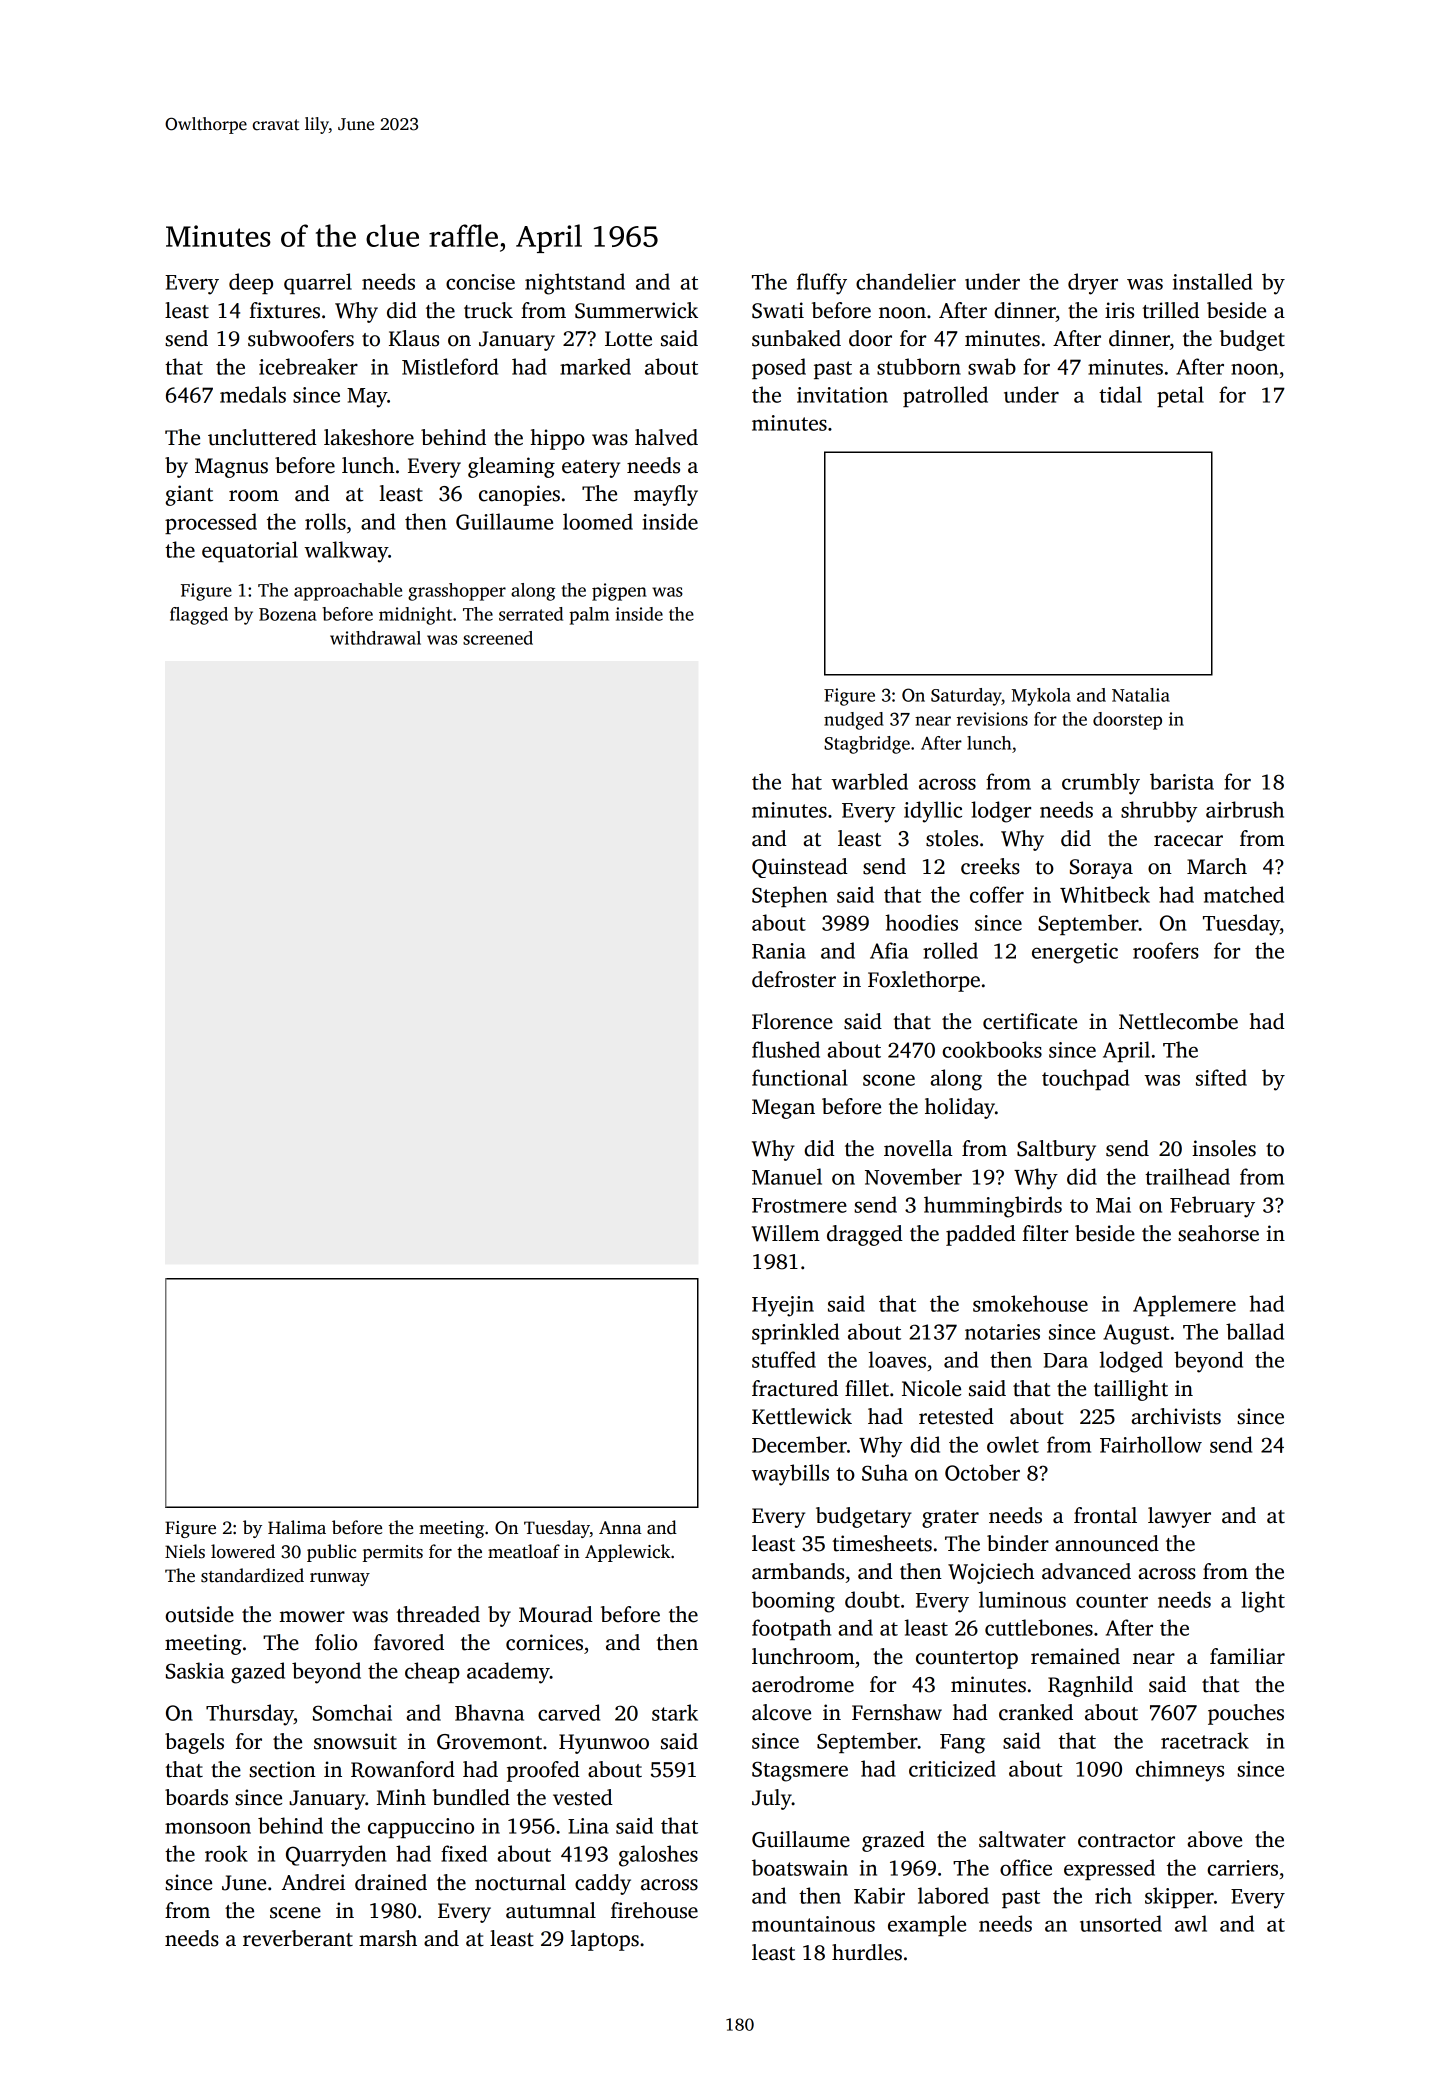 This image has height=2100, width=1450. Describe the element at coordinates (822, 284) in the image. I see `fluffy` at that location.
